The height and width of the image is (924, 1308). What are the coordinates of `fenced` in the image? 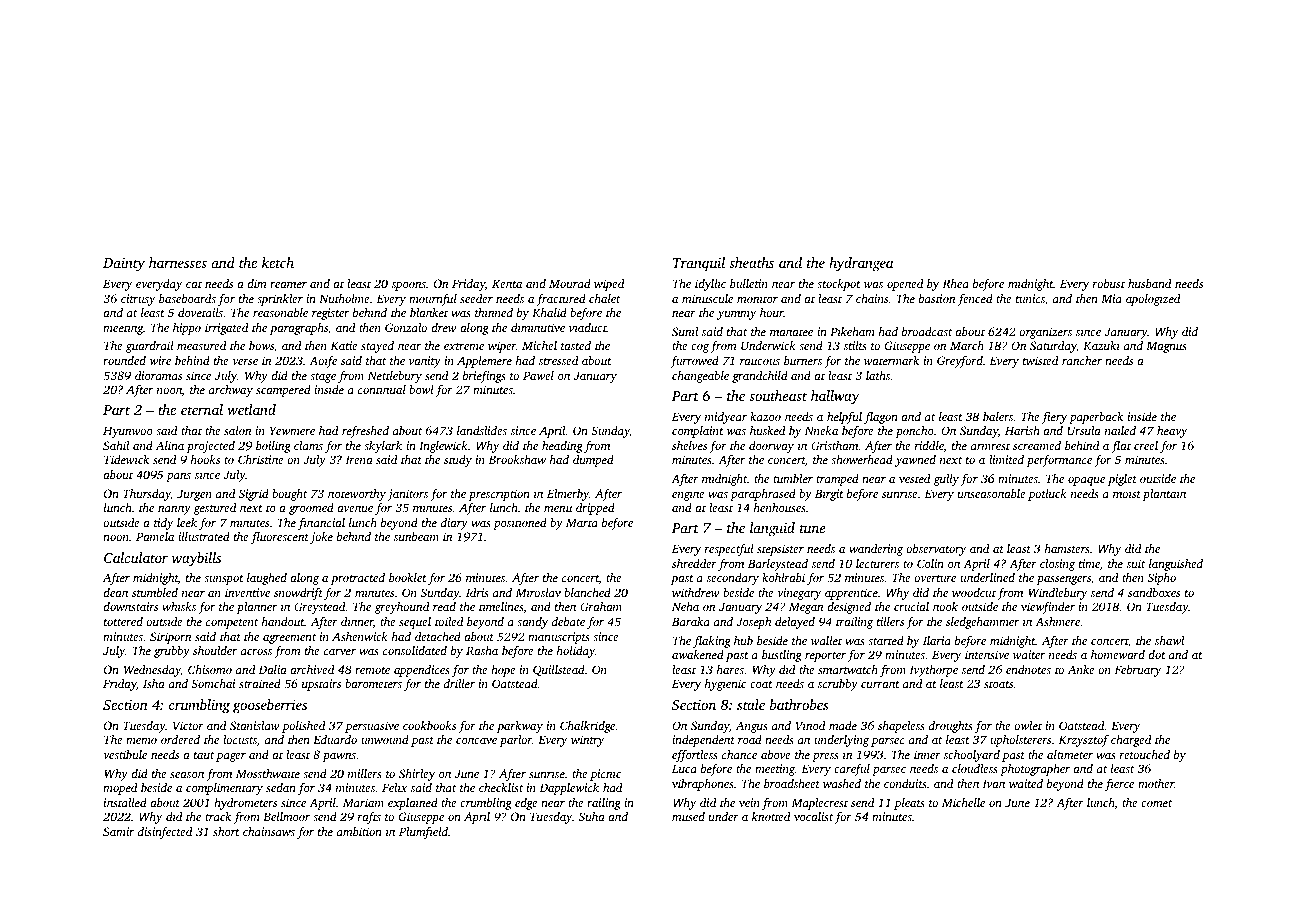 It's located at (975, 300).
